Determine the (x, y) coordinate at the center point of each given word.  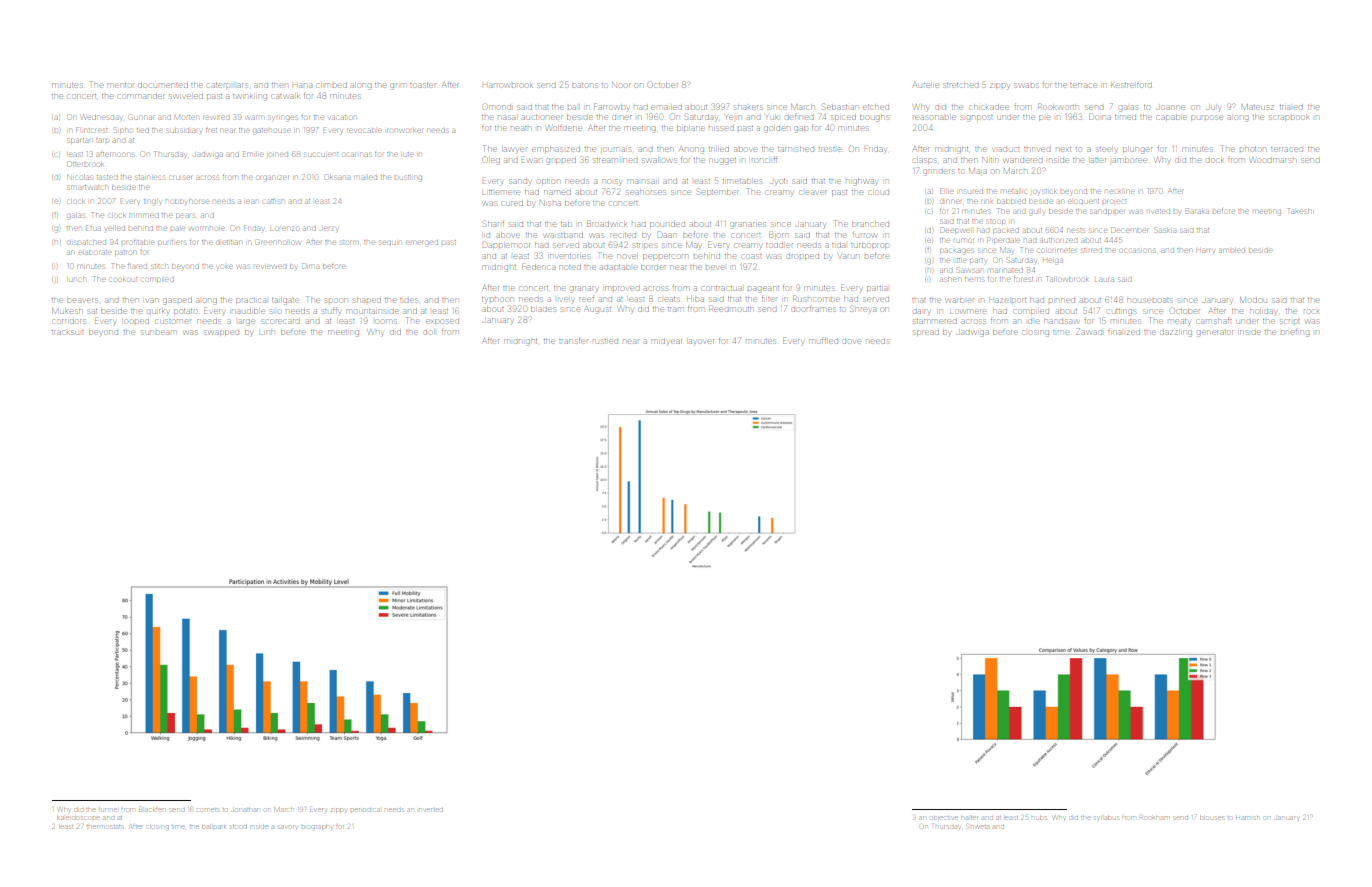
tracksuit (68, 332)
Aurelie (926, 85)
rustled (605, 341)
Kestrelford (1131, 85)
